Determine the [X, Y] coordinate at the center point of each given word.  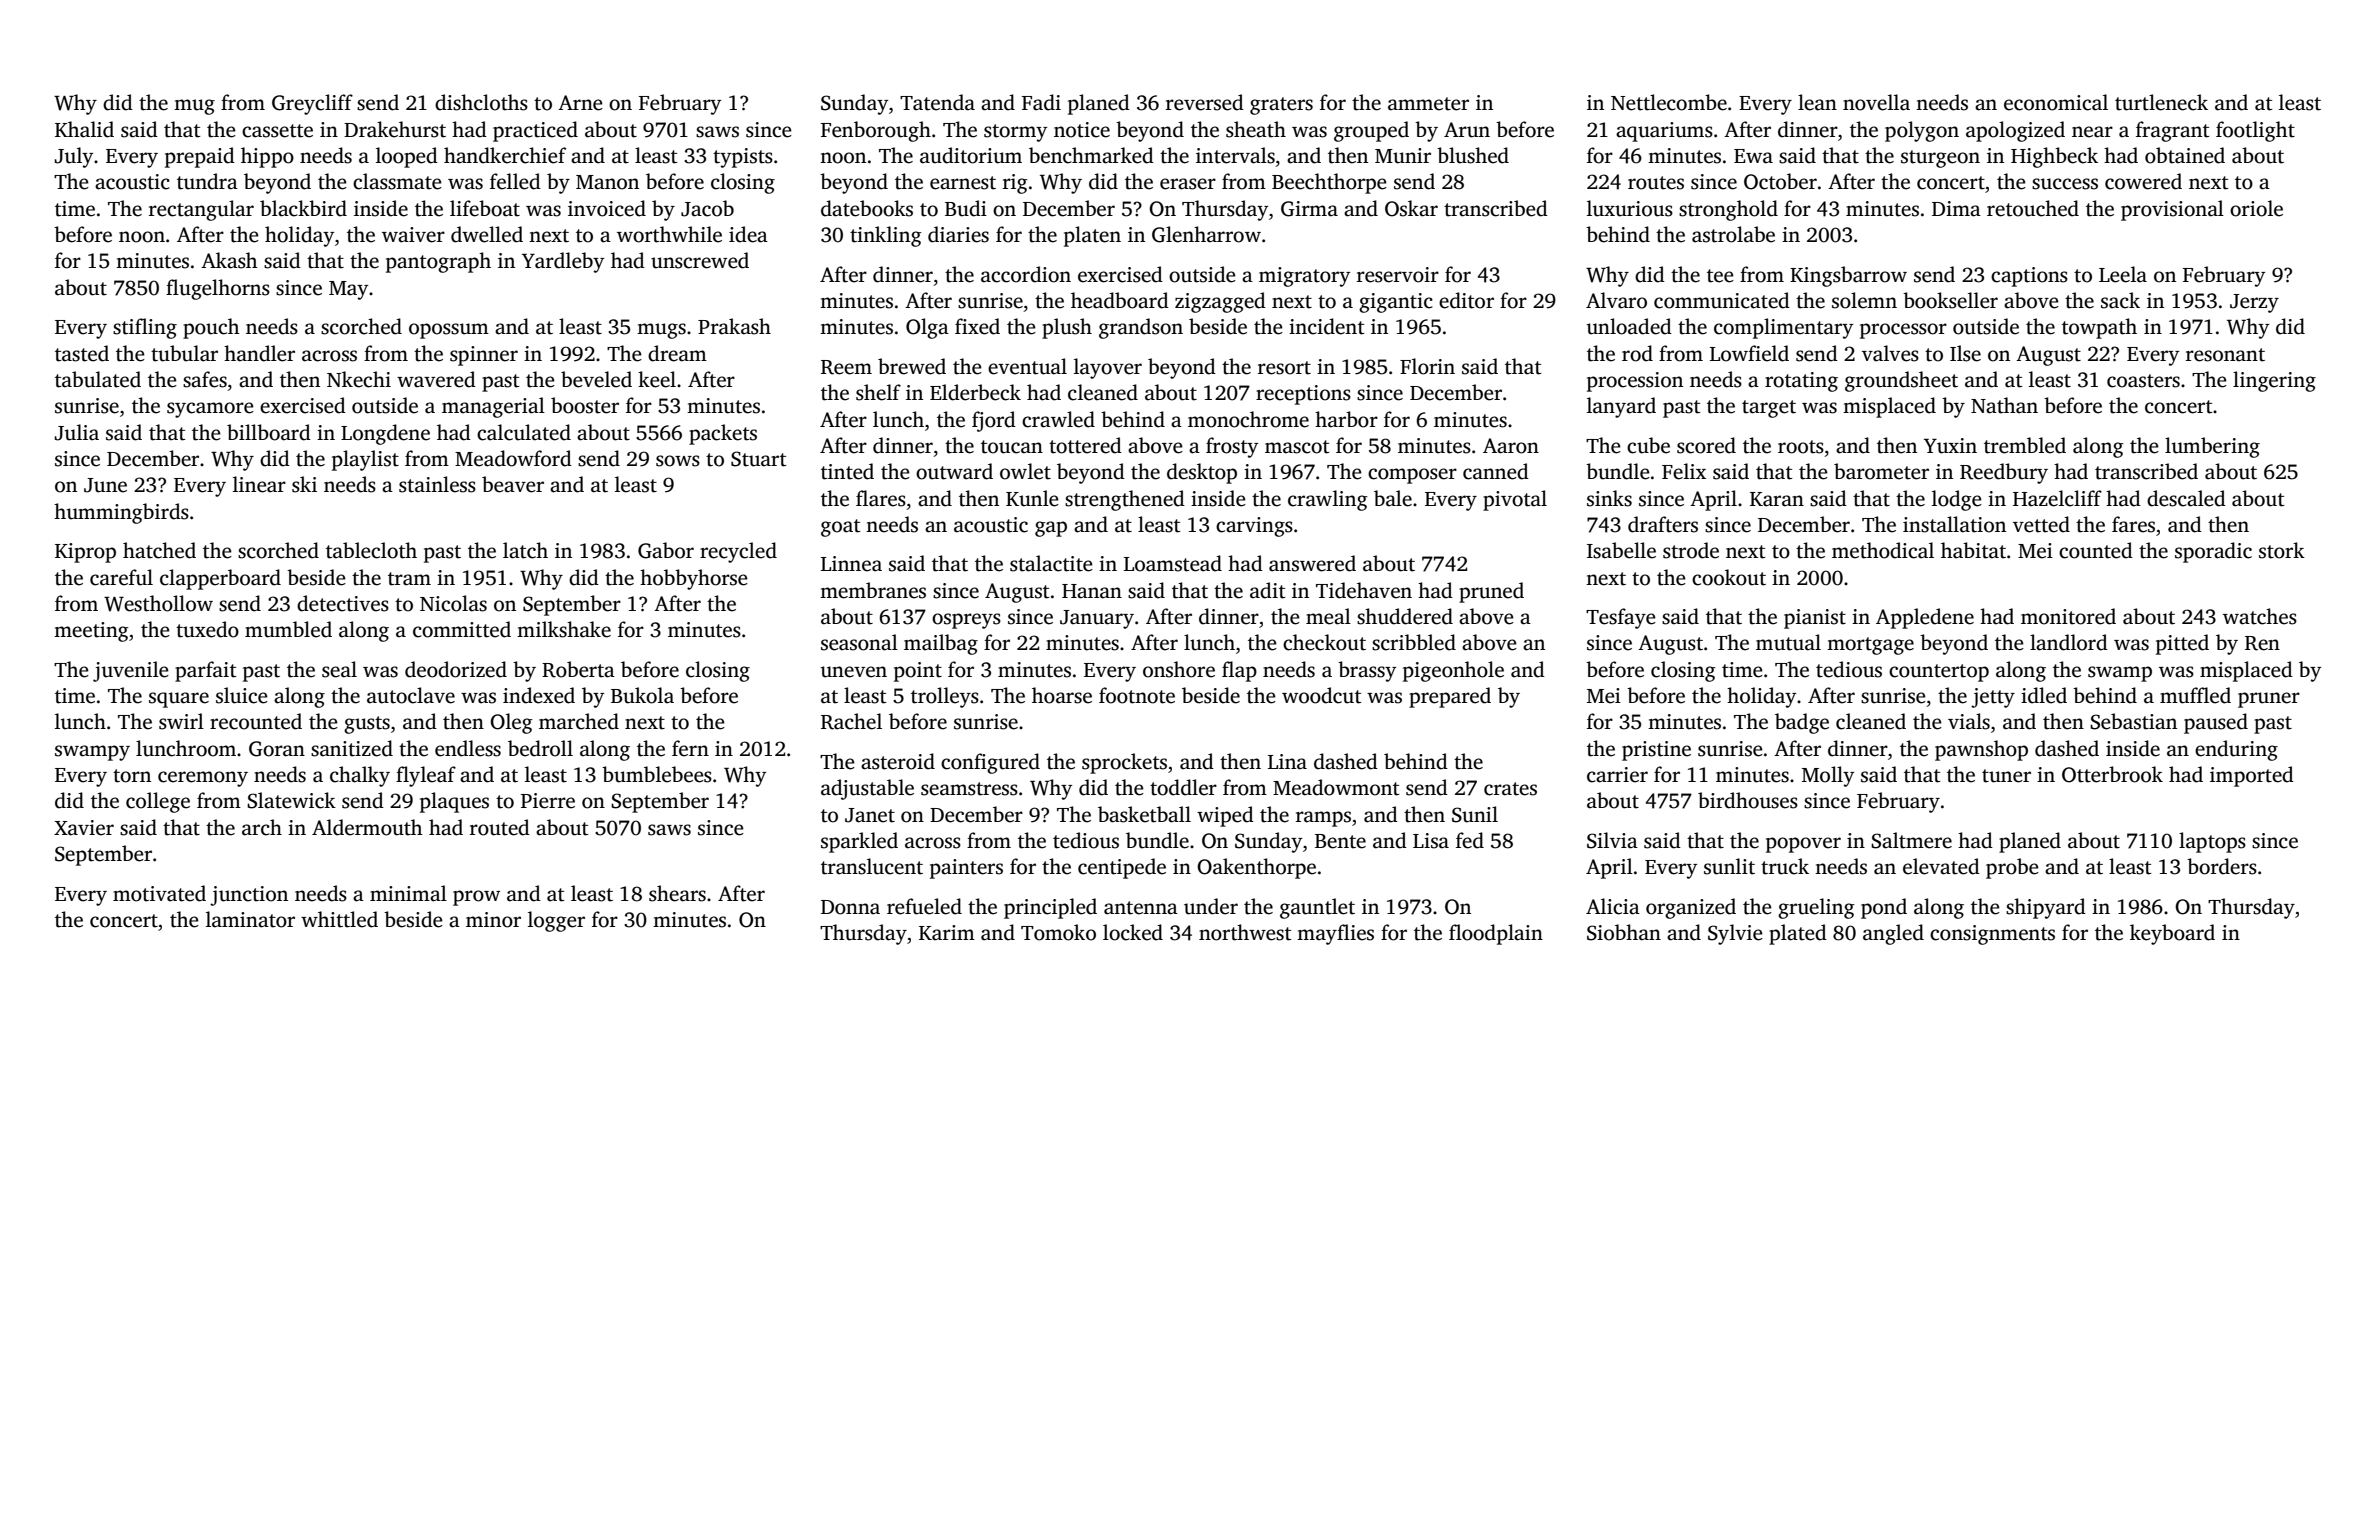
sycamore [210, 410]
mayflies [1335, 934]
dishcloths [481, 102]
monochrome [1248, 419]
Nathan [2004, 405]
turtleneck [2161, 102]
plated [1798, 934]
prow [476, 898]
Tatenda [937, 102]
